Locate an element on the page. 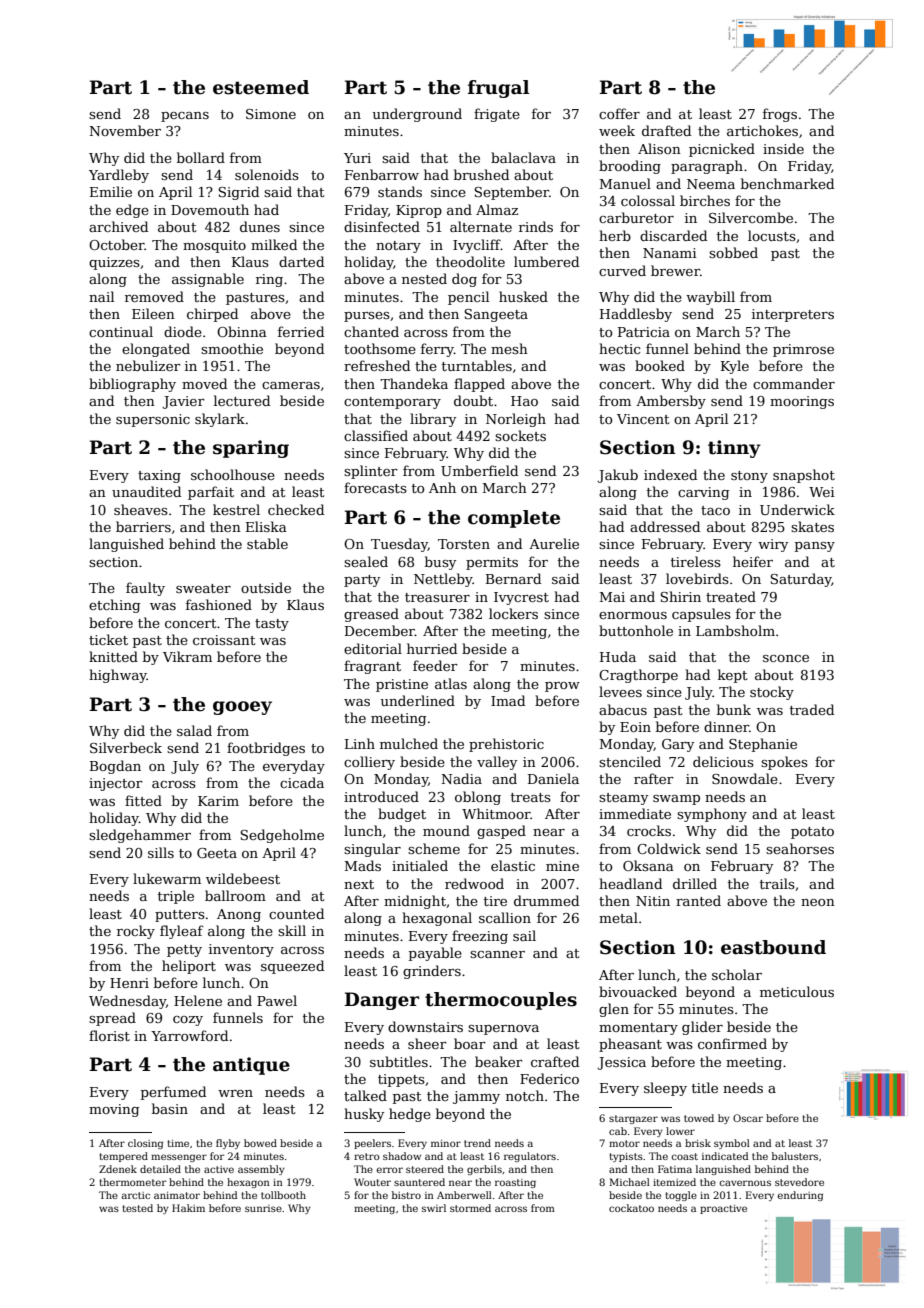  parfait is located at coordinates (211, 493).
